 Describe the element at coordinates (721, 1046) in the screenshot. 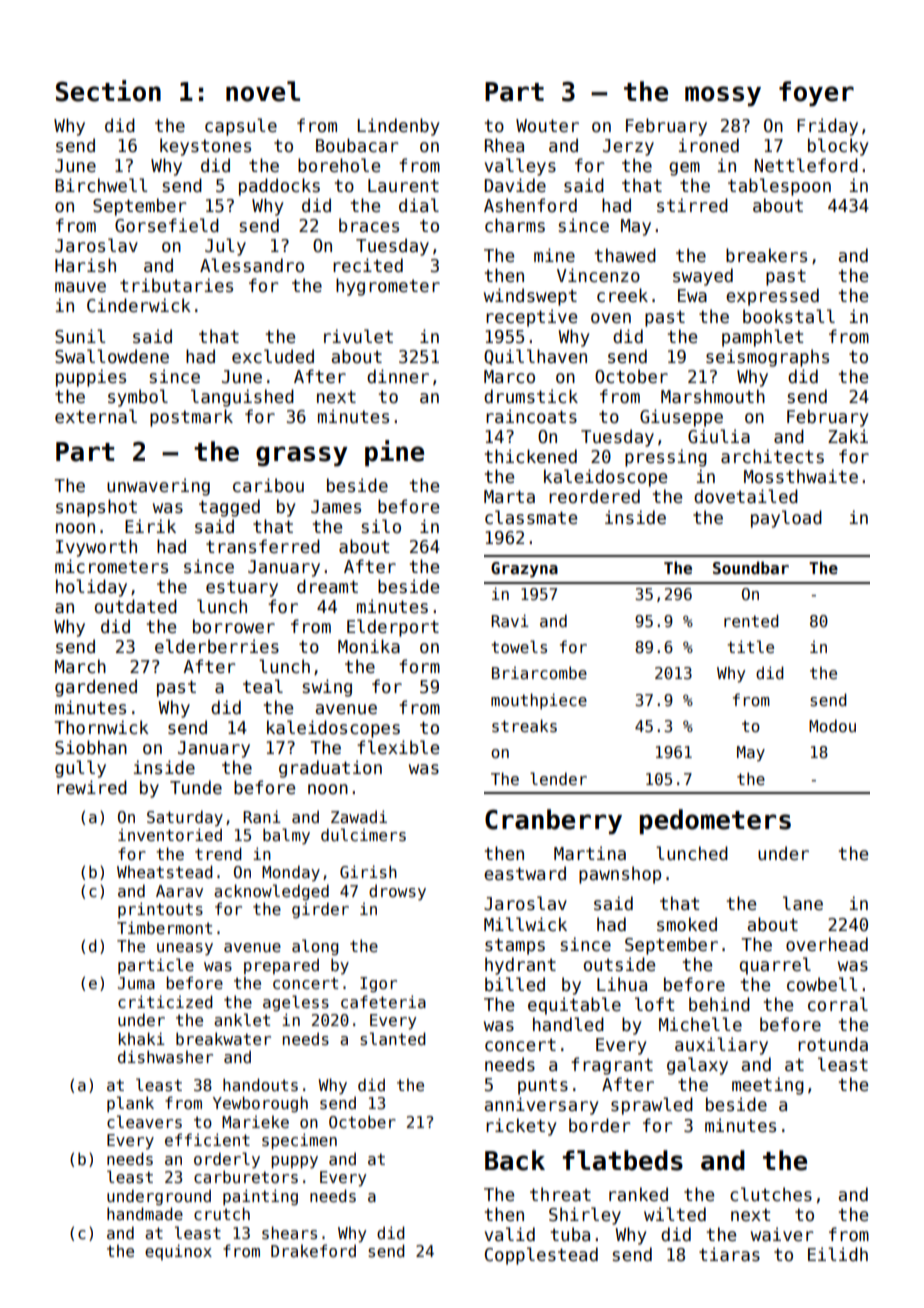

I see `auxiliary` at that location.
